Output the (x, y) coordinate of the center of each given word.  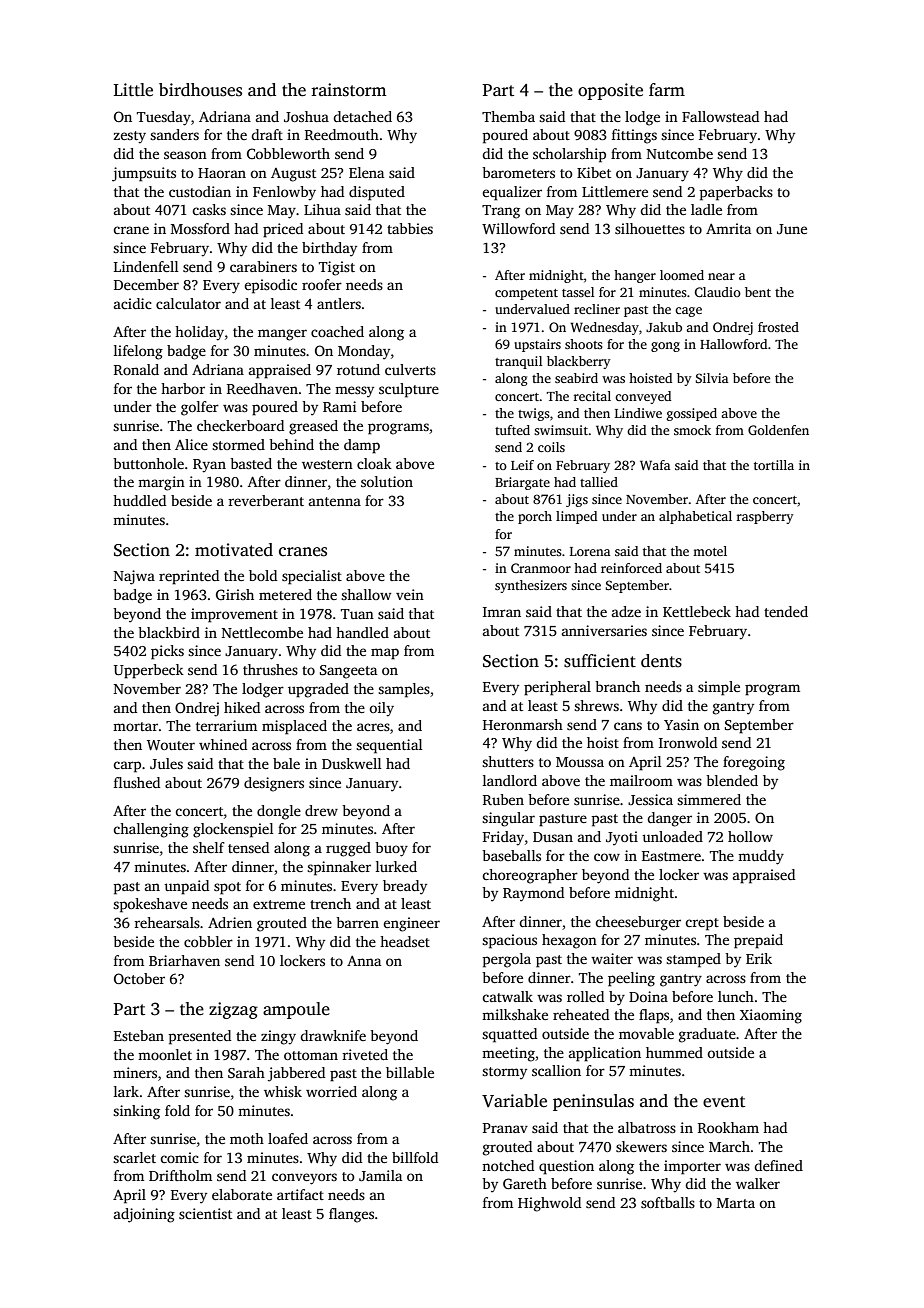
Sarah (246, 1072)
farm (667, 89)
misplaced (294, 727)
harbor (183, 388)
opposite (610, 91)
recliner (597, 309)
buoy (391, 849)
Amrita (728, 228)
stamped (693, 960)
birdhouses (200, 90)
